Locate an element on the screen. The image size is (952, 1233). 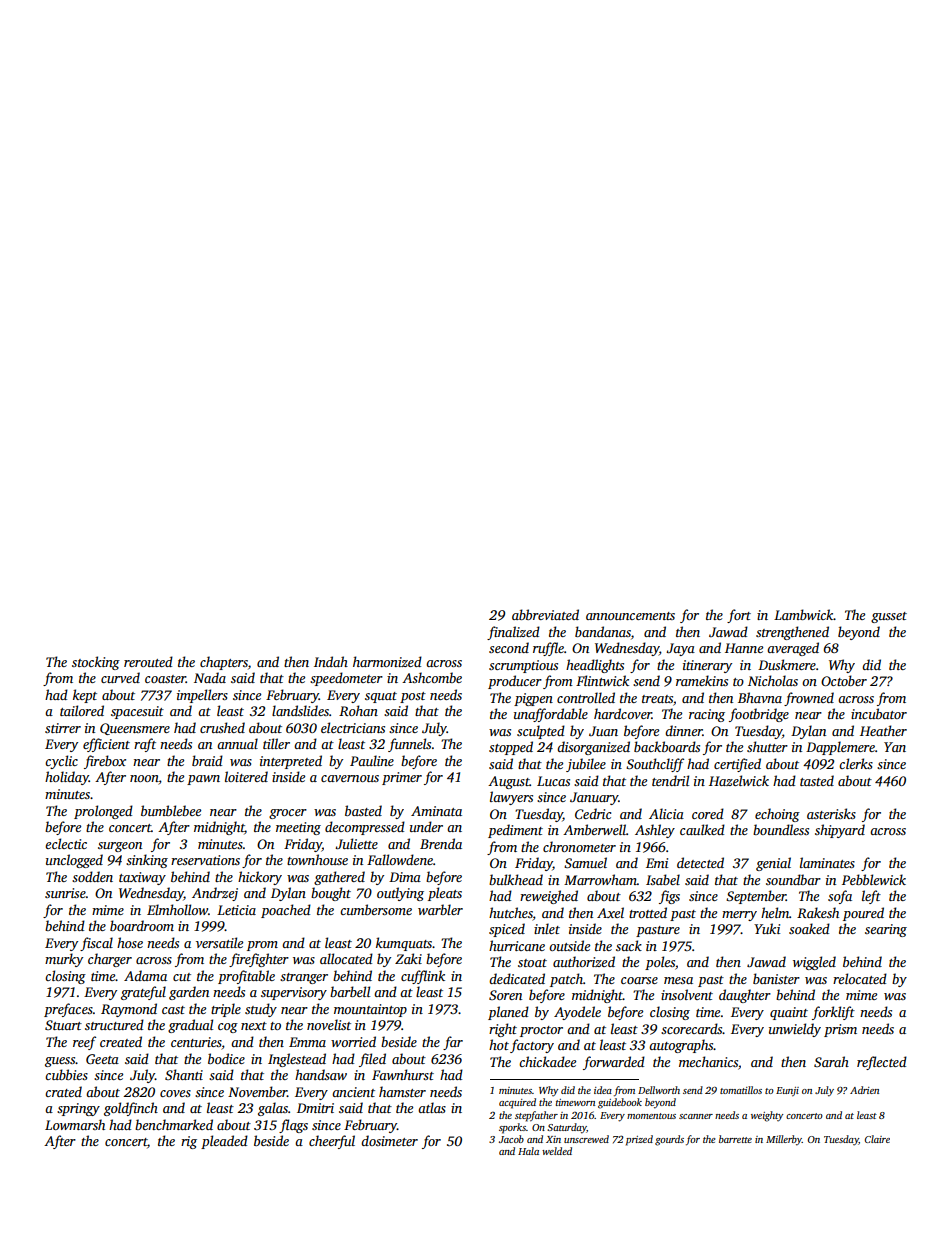
crated is located at coordinates (63, 1091).
